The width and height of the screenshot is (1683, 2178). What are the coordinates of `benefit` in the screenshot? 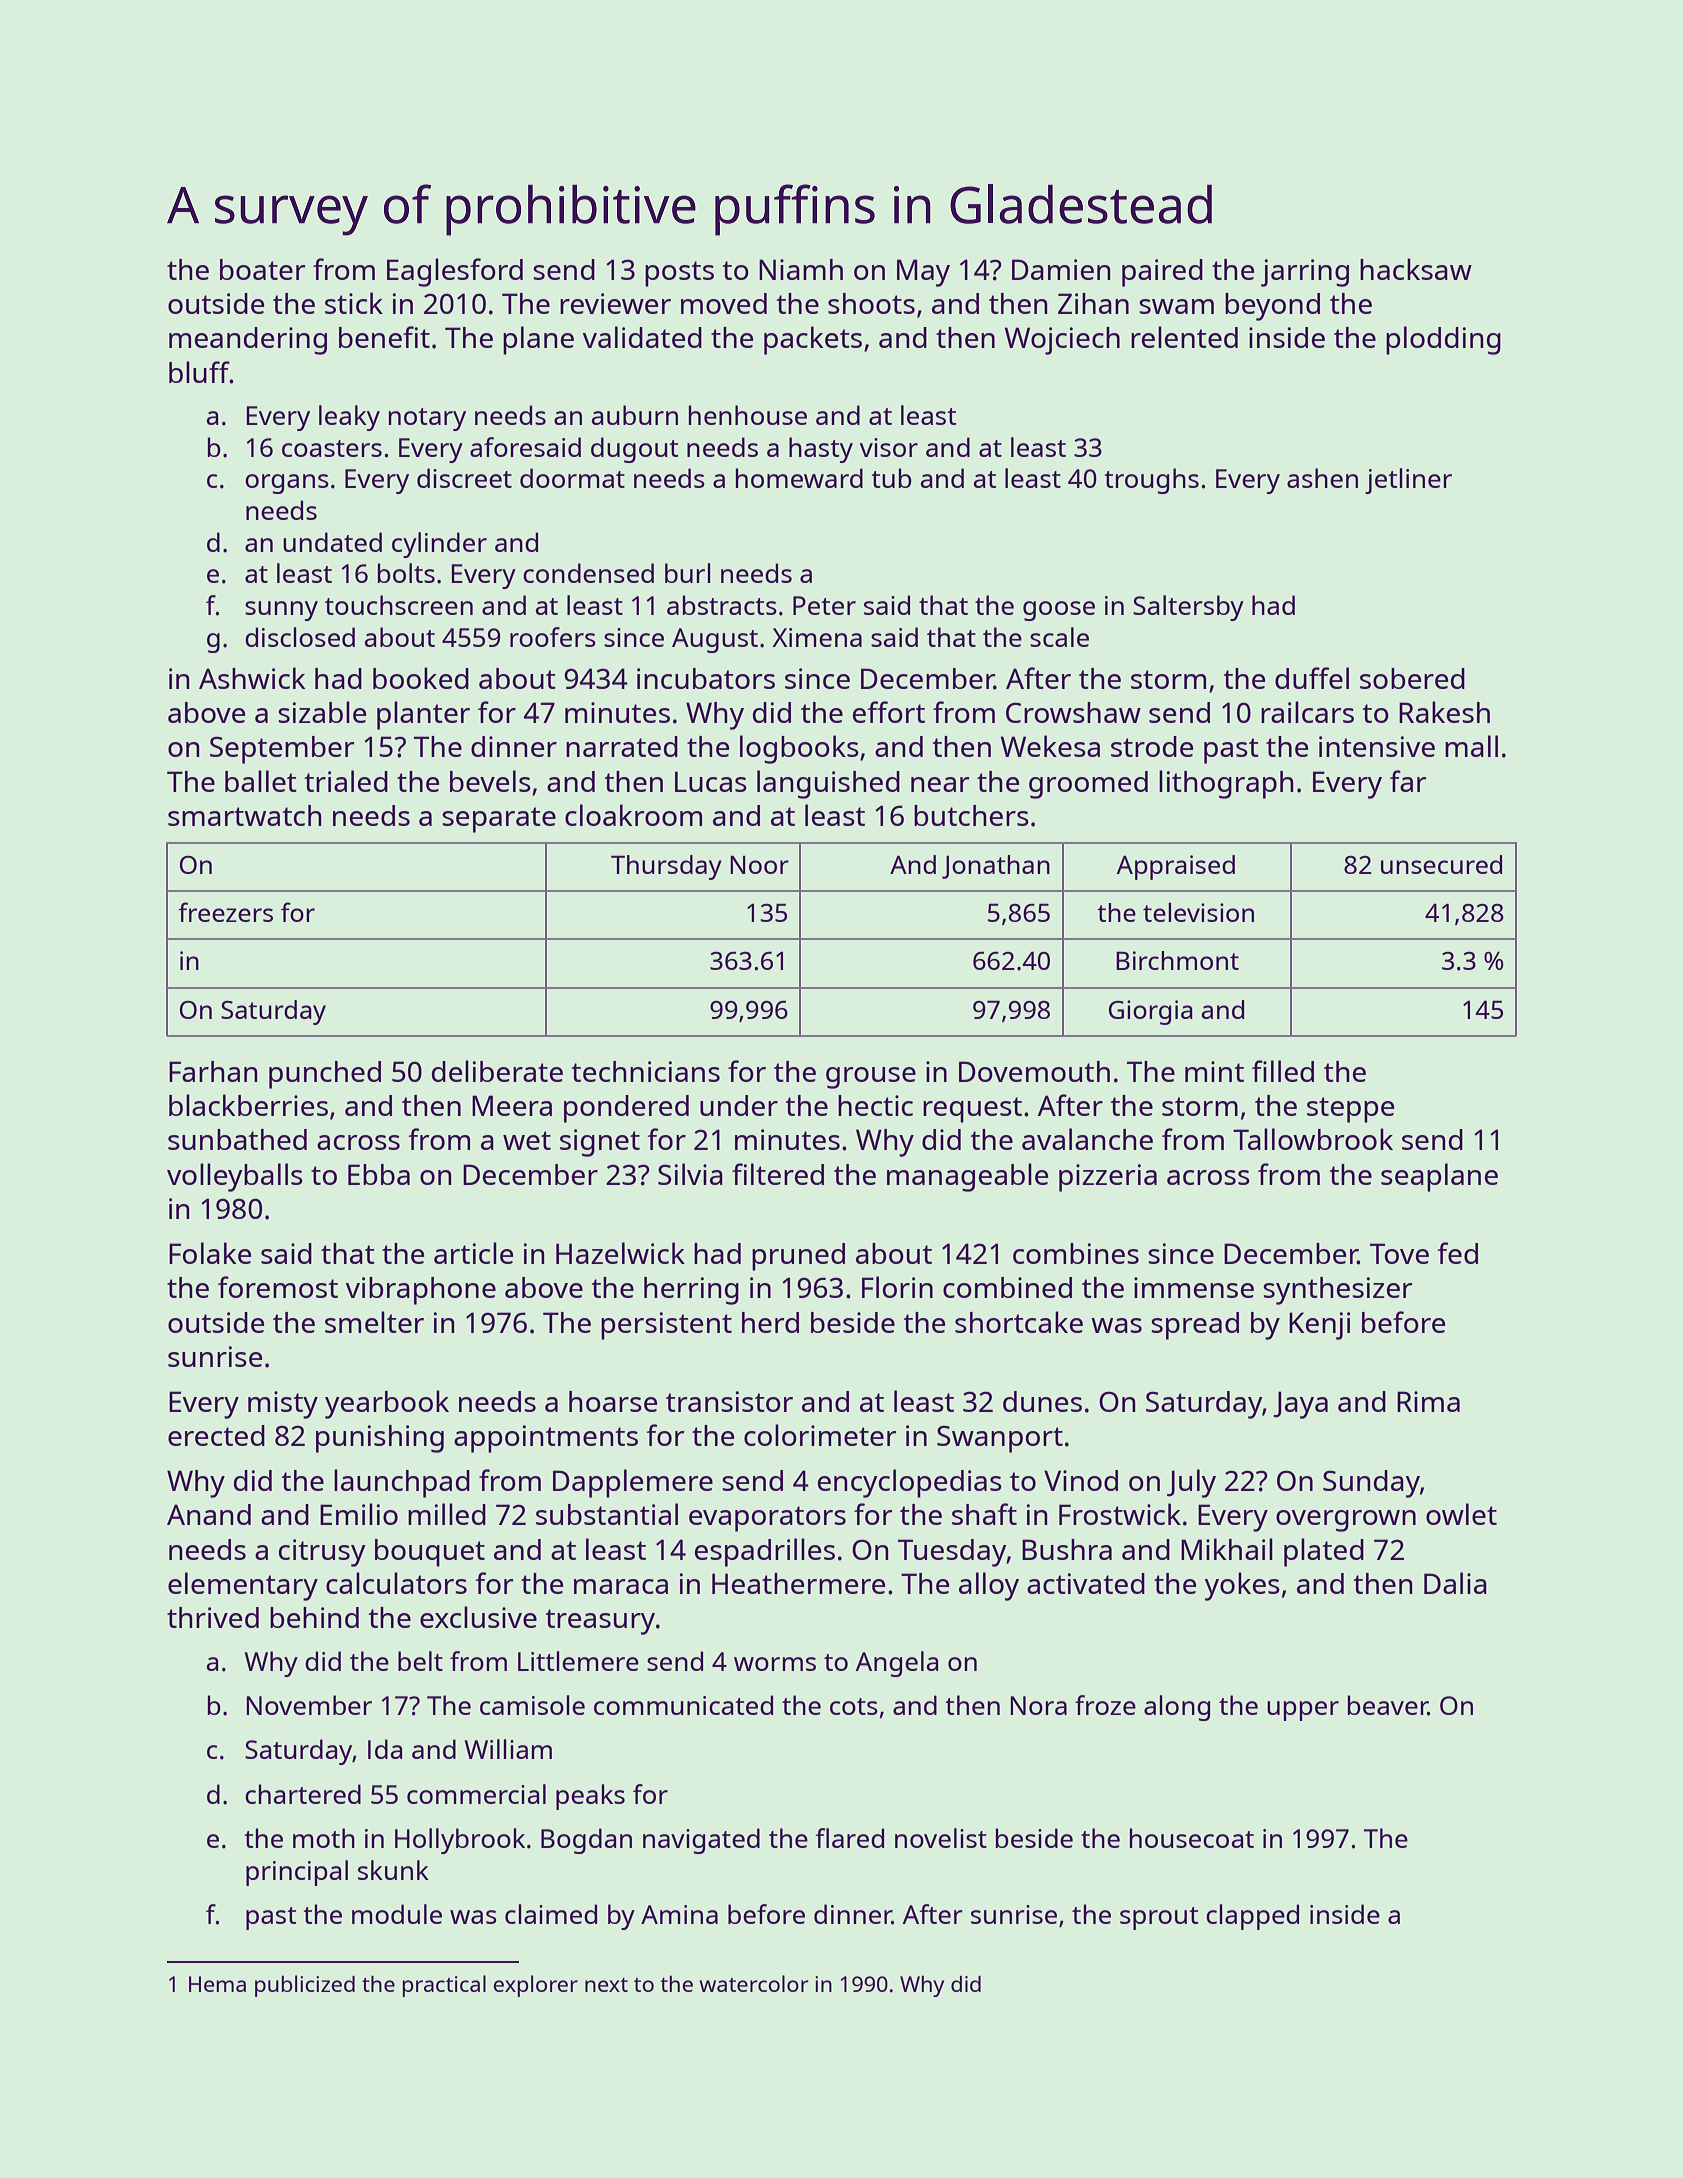 It's located at (384, 337).
